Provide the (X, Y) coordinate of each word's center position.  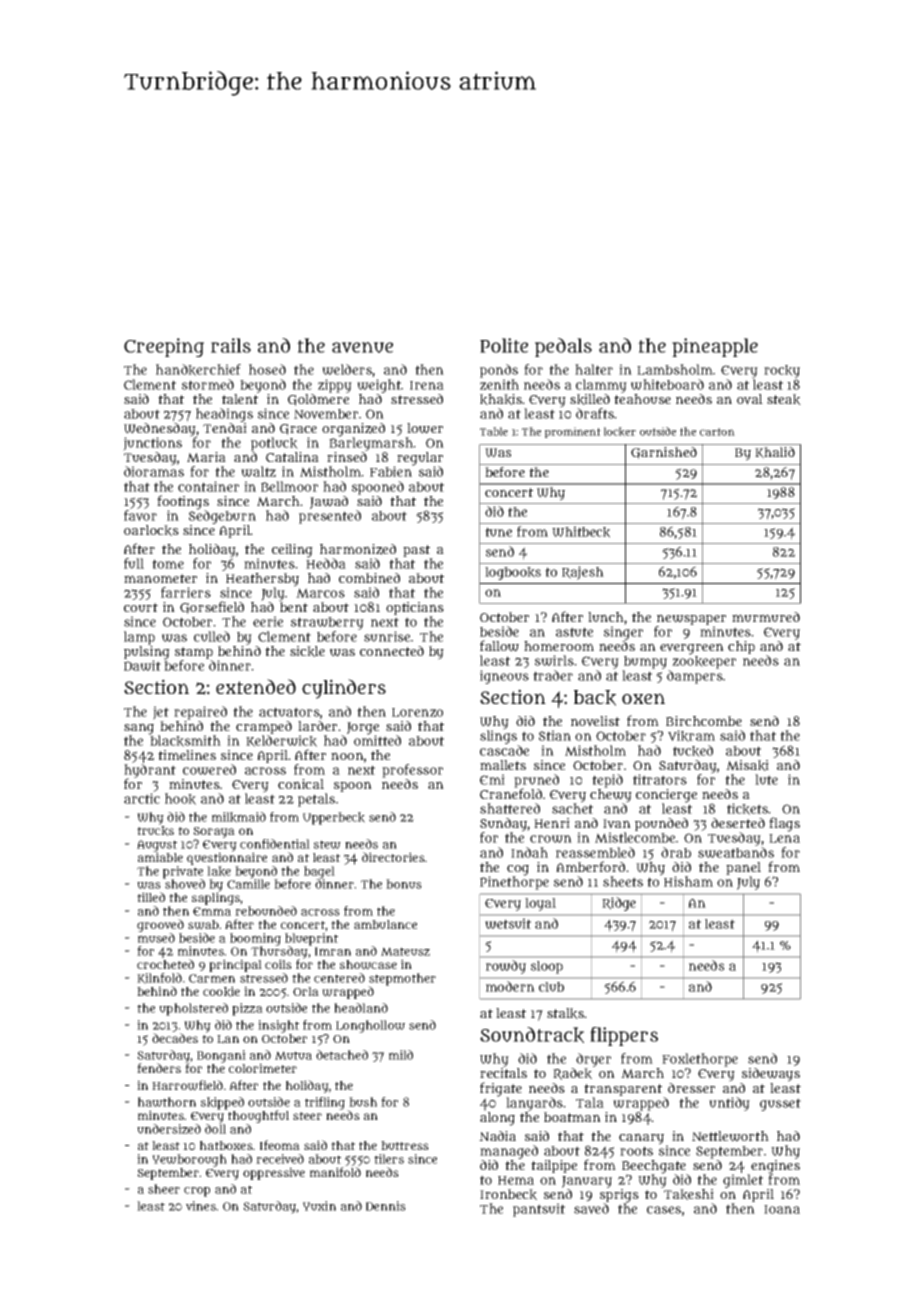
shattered (510, 808)
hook (180, 799)
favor (140, 515)
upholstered (193, 1009)
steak (784, 399)
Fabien (391, 471)
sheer (164, 1189)
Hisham (688, 881)
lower (425, 428)
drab (676, 852)
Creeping (164, 347)
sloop (547, 967)
